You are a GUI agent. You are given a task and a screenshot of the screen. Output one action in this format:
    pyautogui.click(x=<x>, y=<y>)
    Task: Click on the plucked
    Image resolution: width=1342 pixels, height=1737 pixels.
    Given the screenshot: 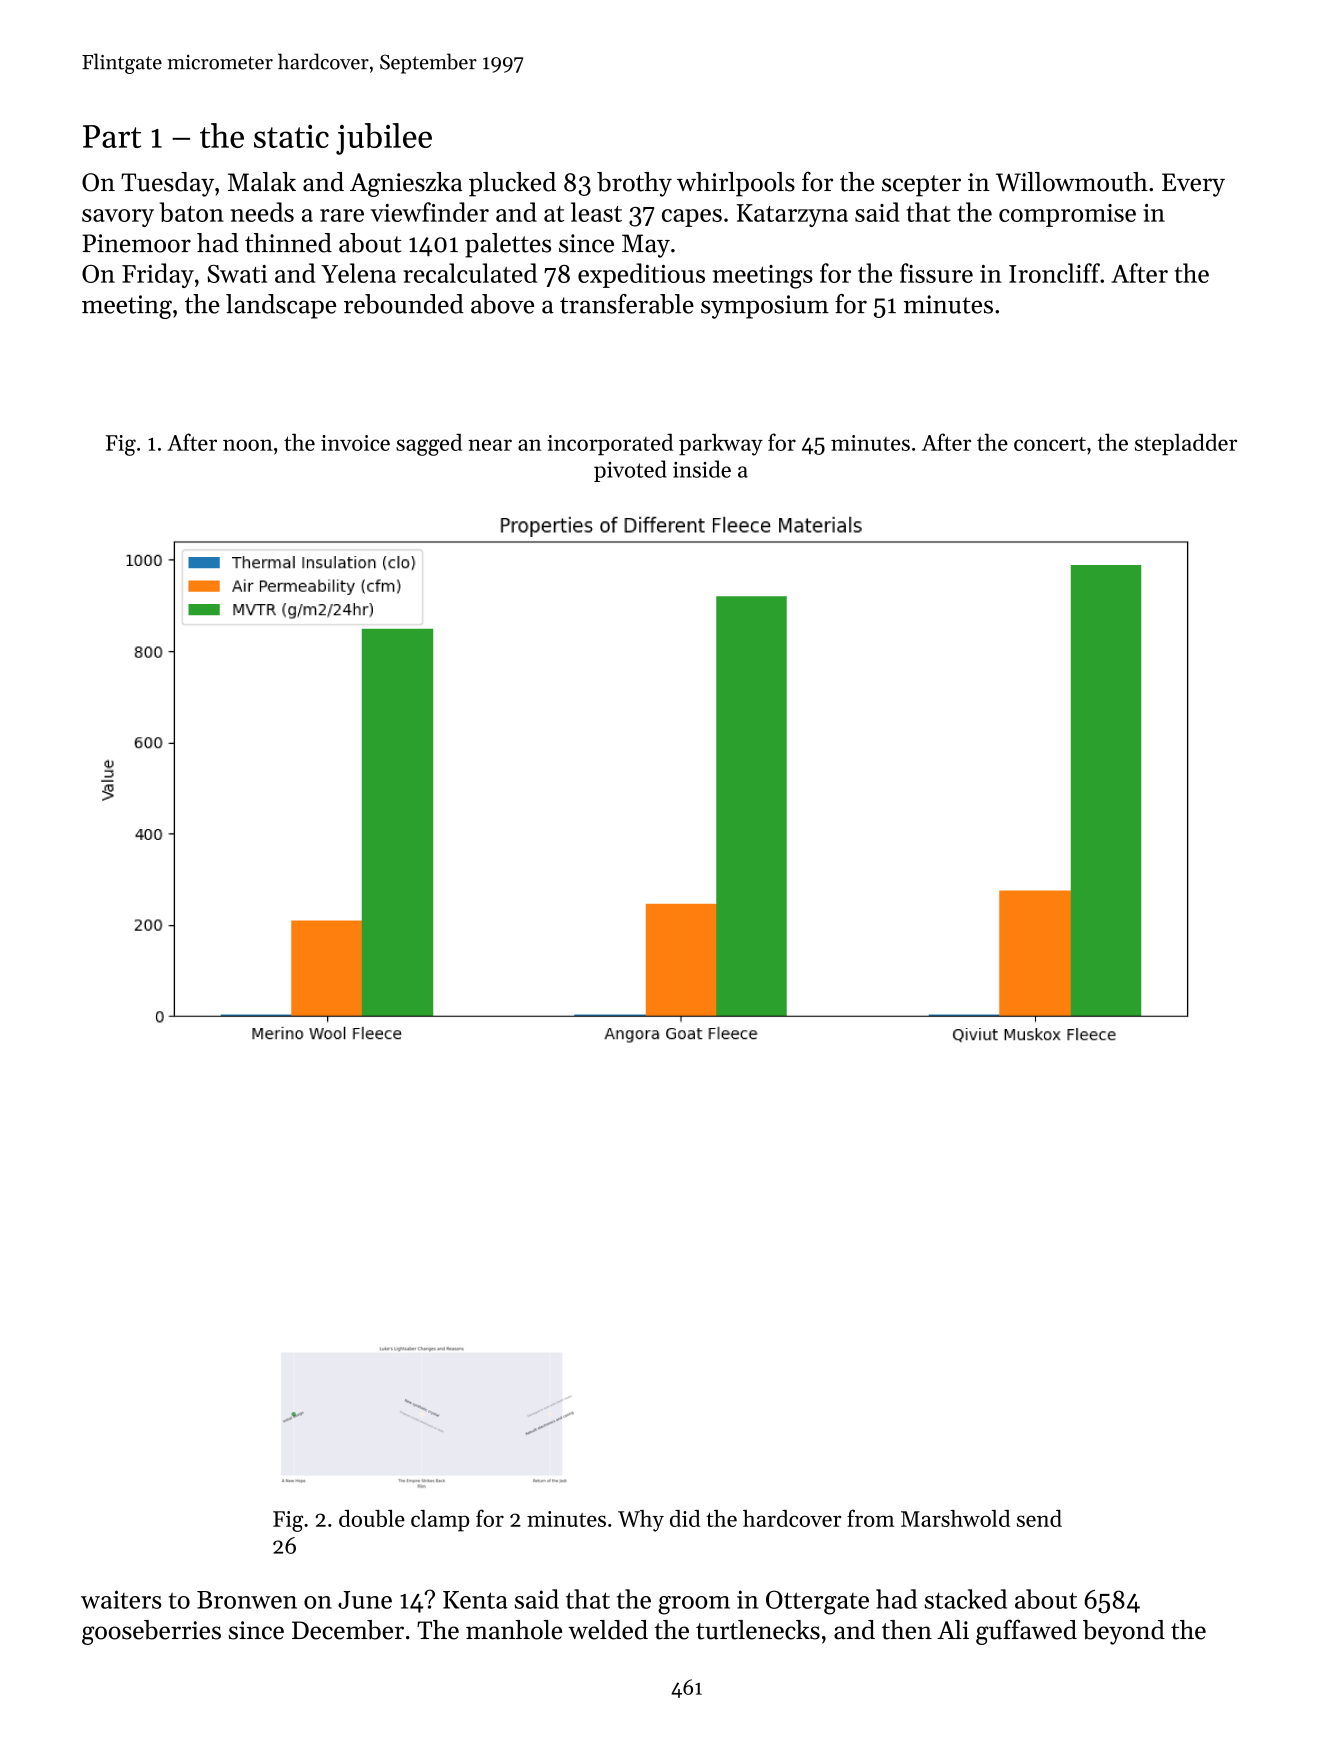 What is the action you would take?
    pyautogui.click(x=512, y=184)
